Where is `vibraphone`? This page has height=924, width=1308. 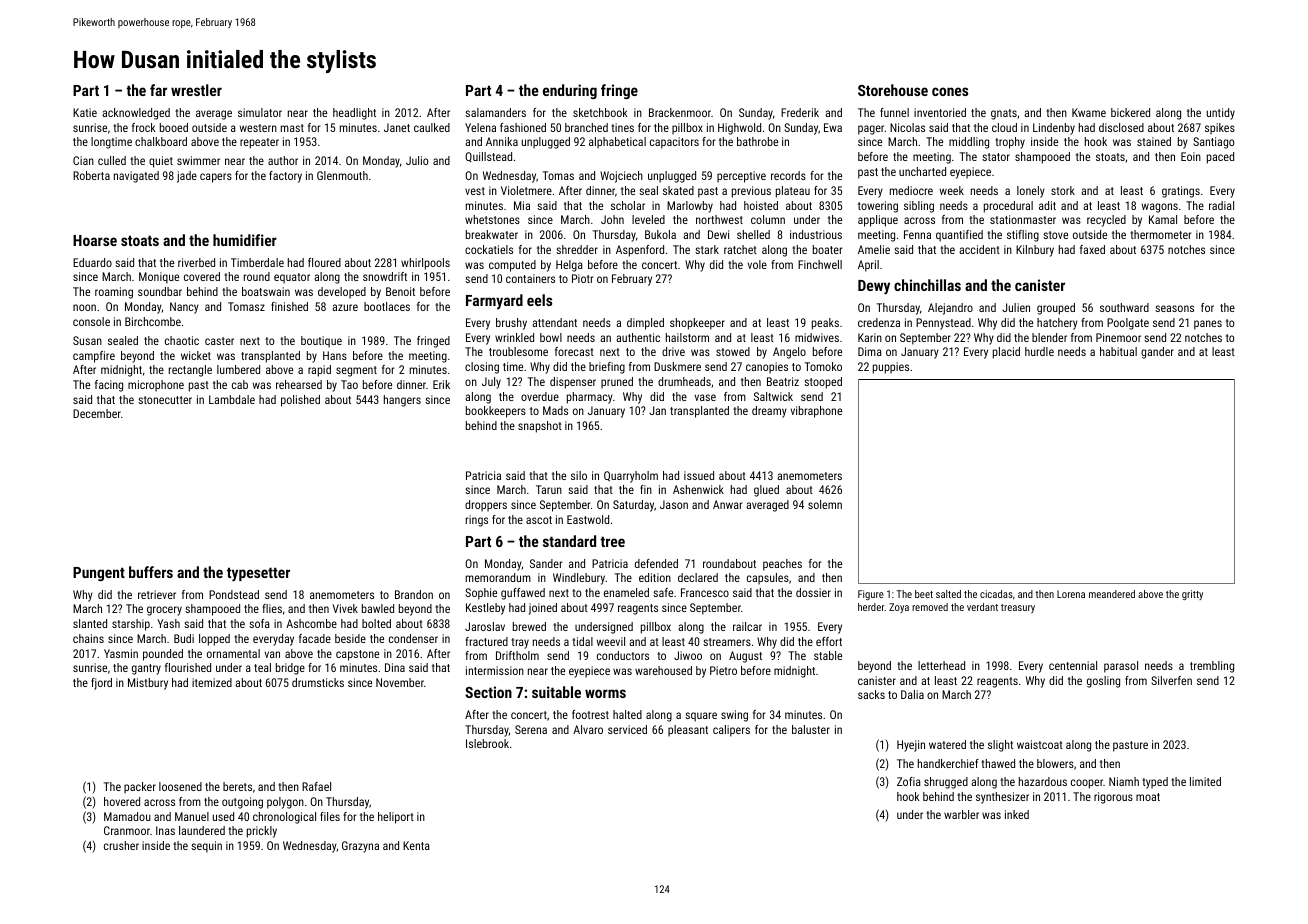
vibraphone is located at coordinates (816, 412).
